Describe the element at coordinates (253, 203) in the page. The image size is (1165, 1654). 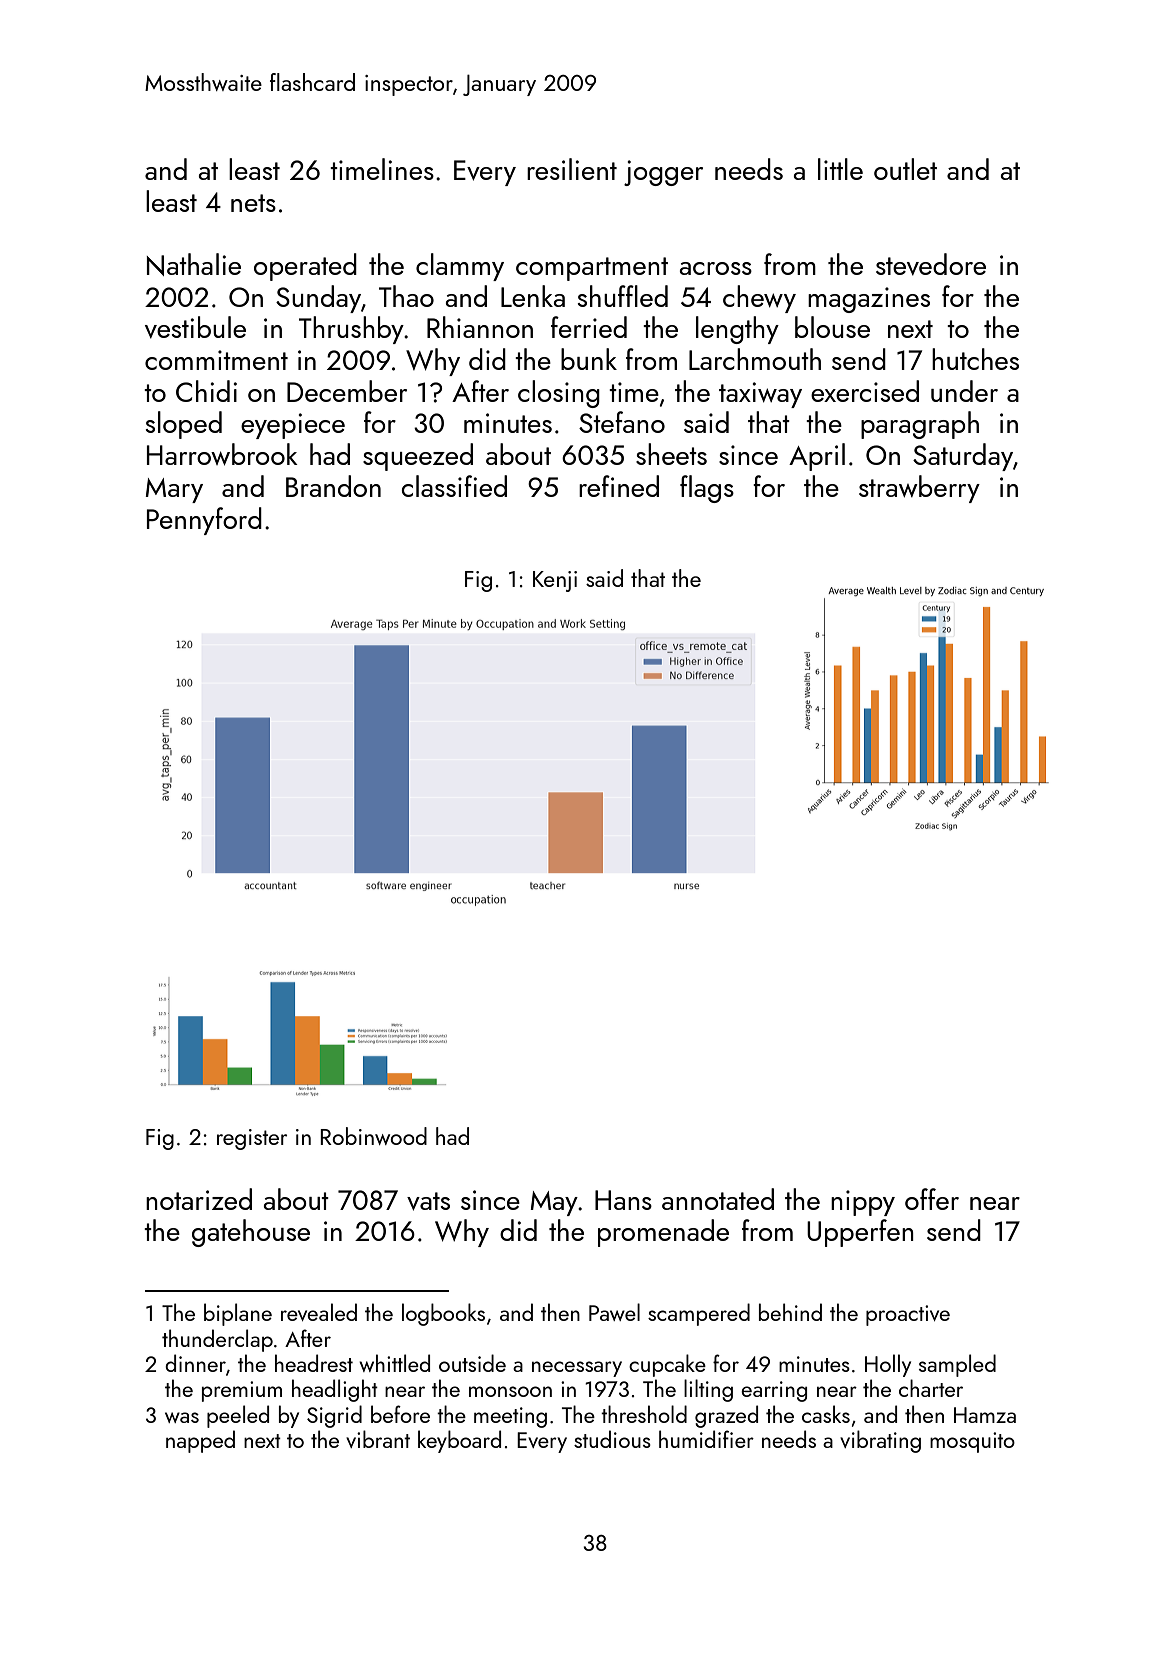
I see `nets` at that location.
